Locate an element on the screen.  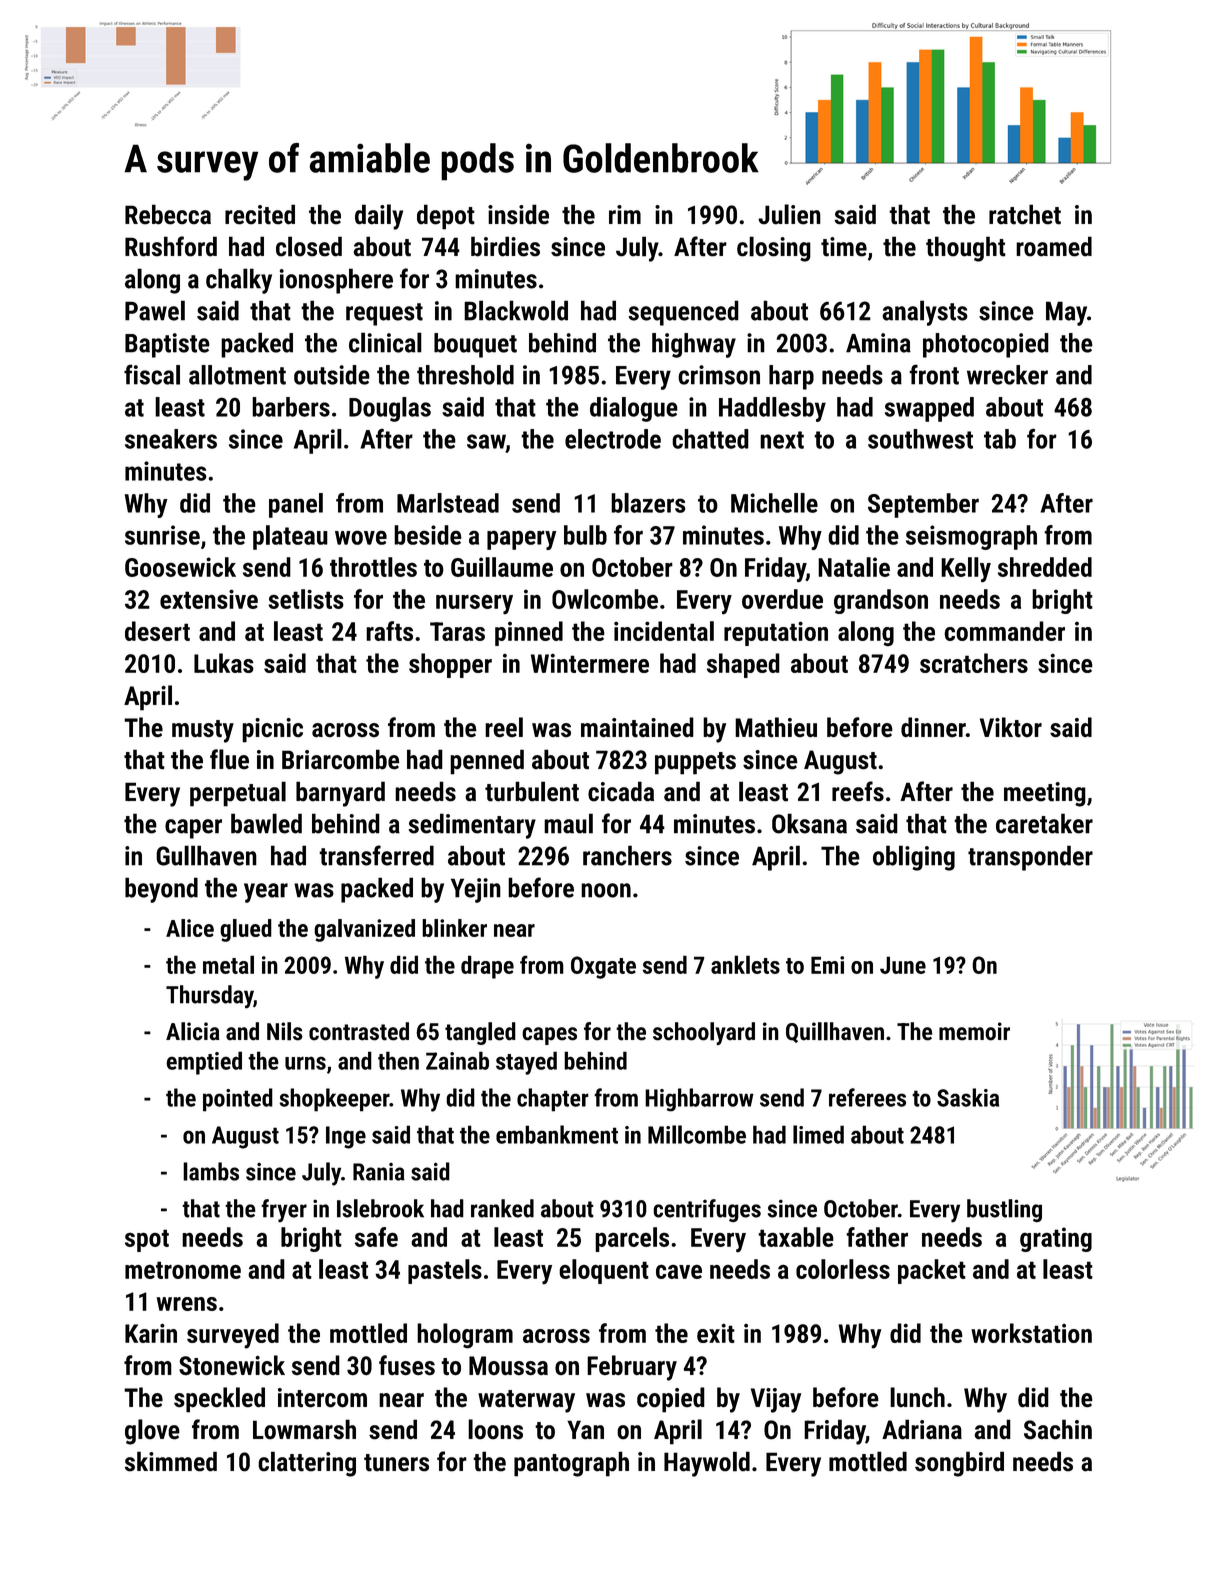
Alice is located at coordinates (190, 928).
